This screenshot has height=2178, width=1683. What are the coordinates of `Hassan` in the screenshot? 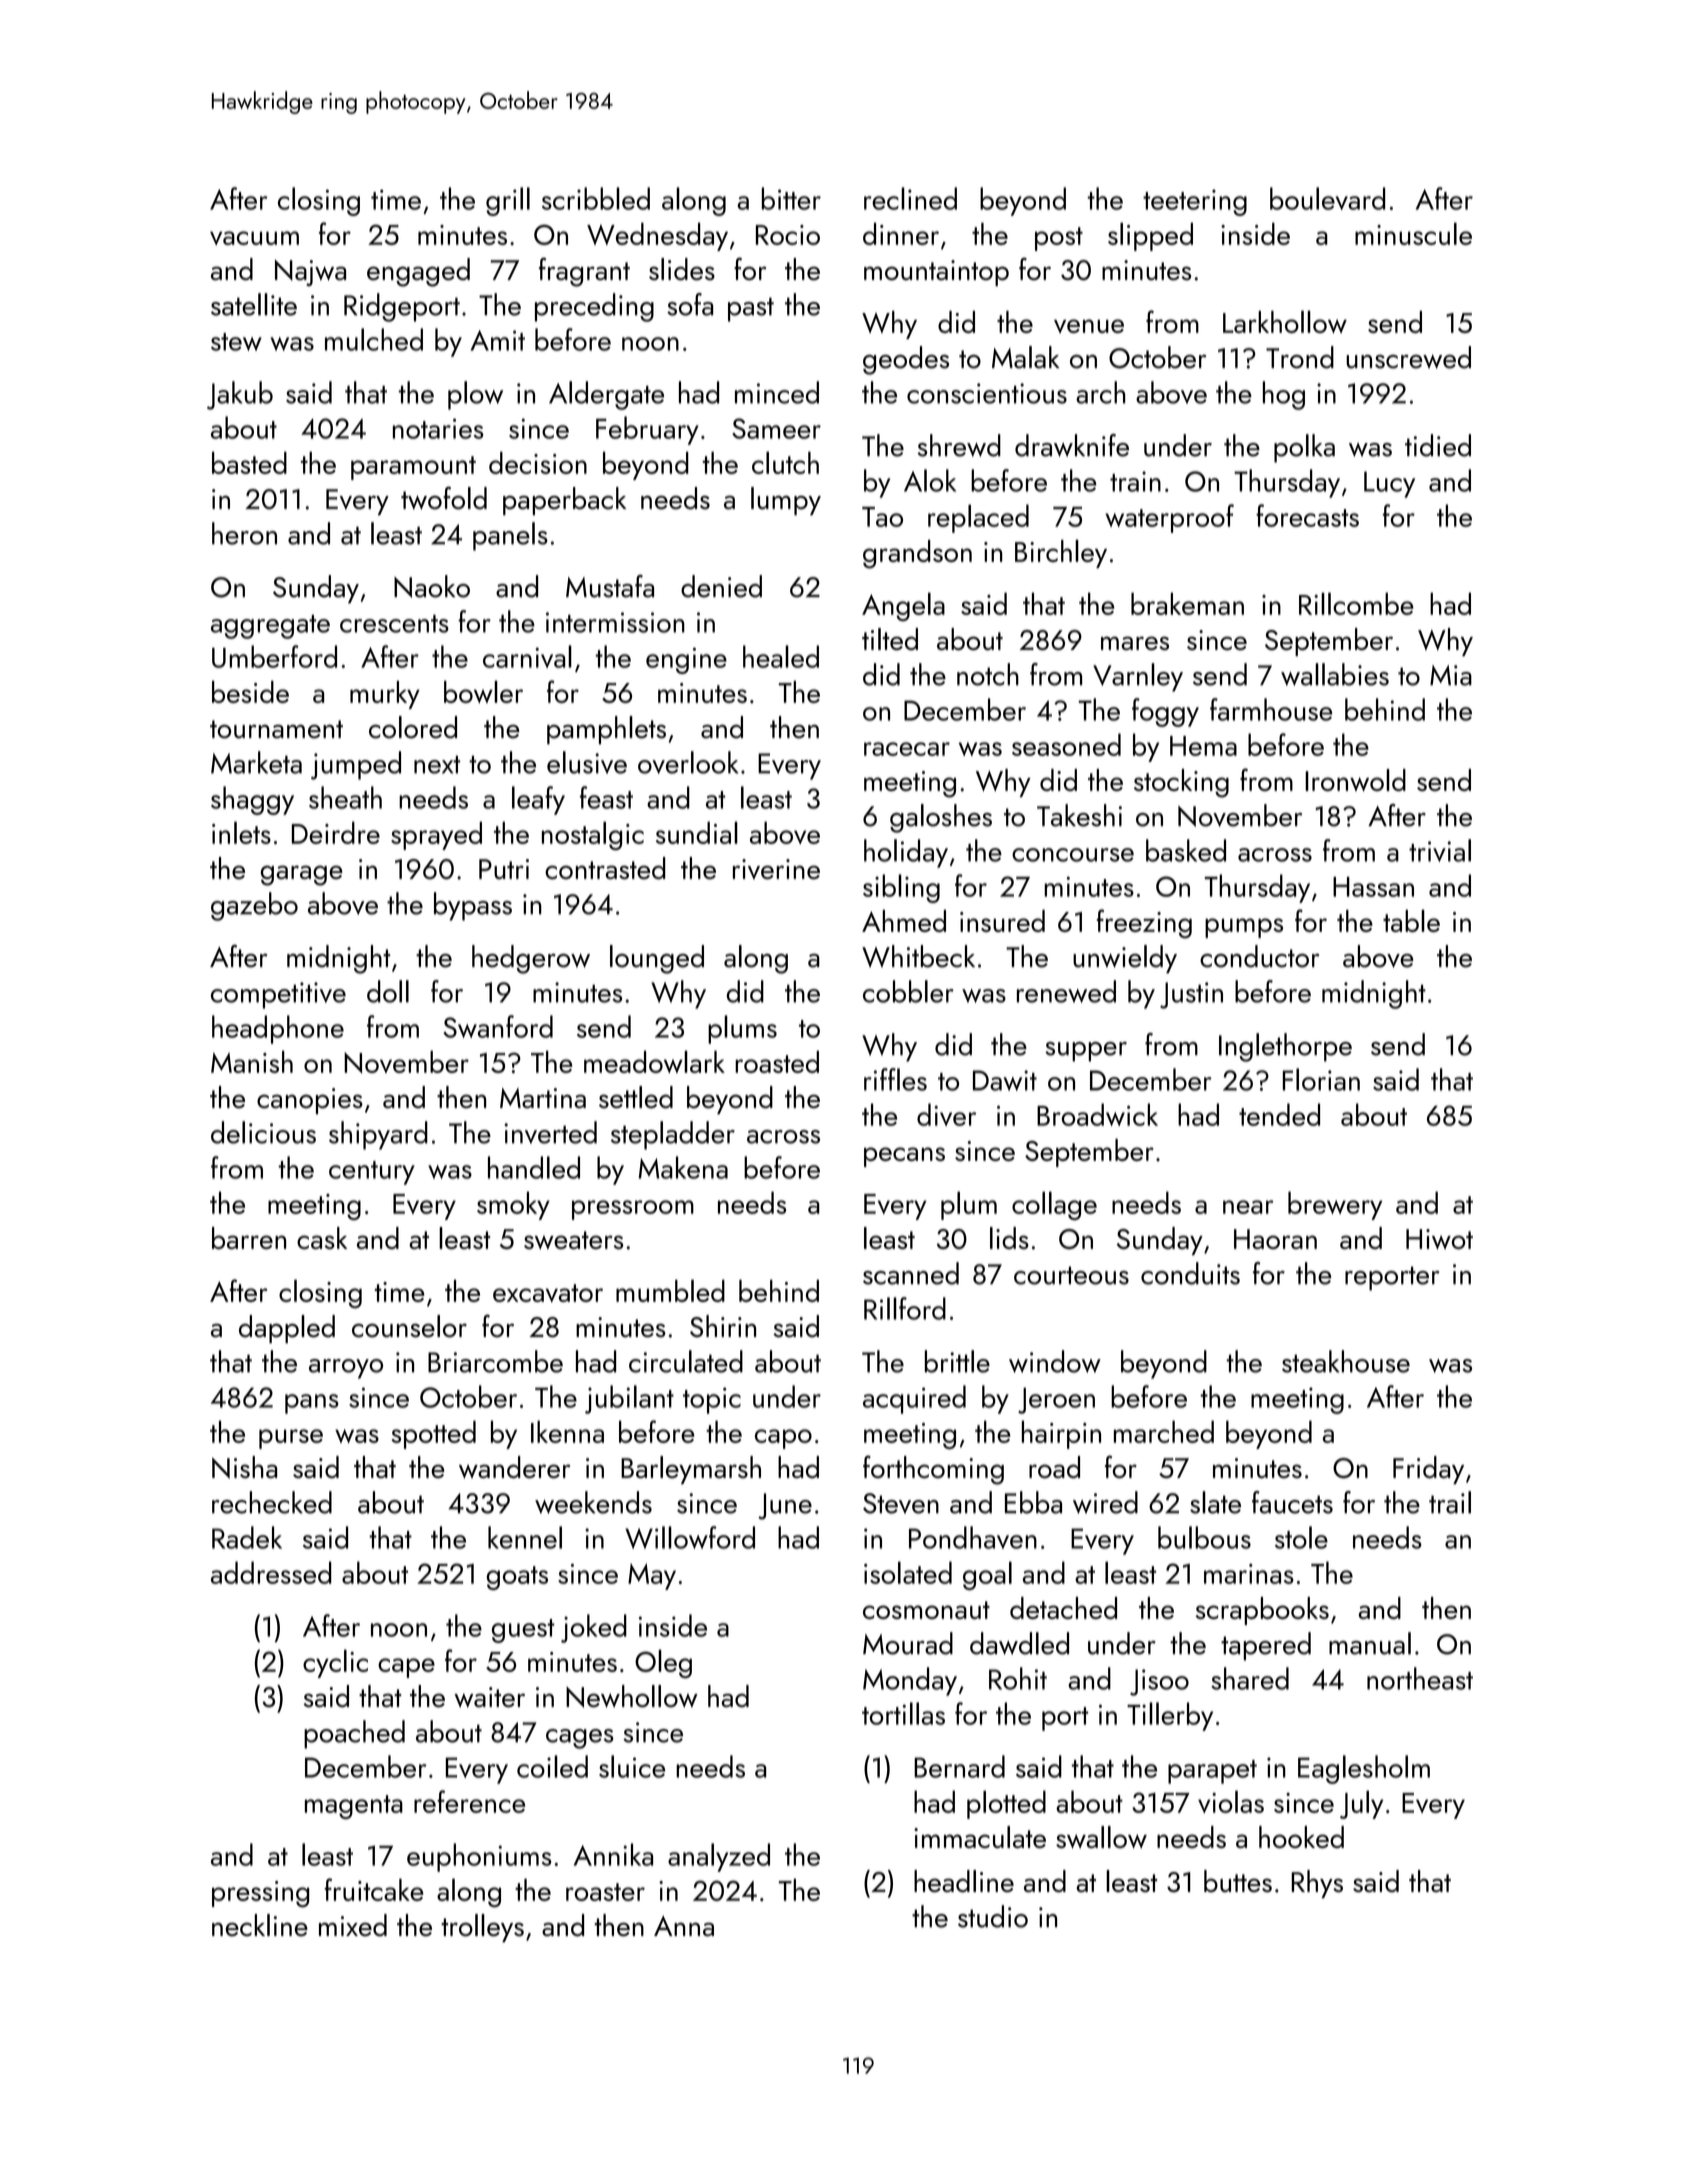 It's located at (1373, 887).
